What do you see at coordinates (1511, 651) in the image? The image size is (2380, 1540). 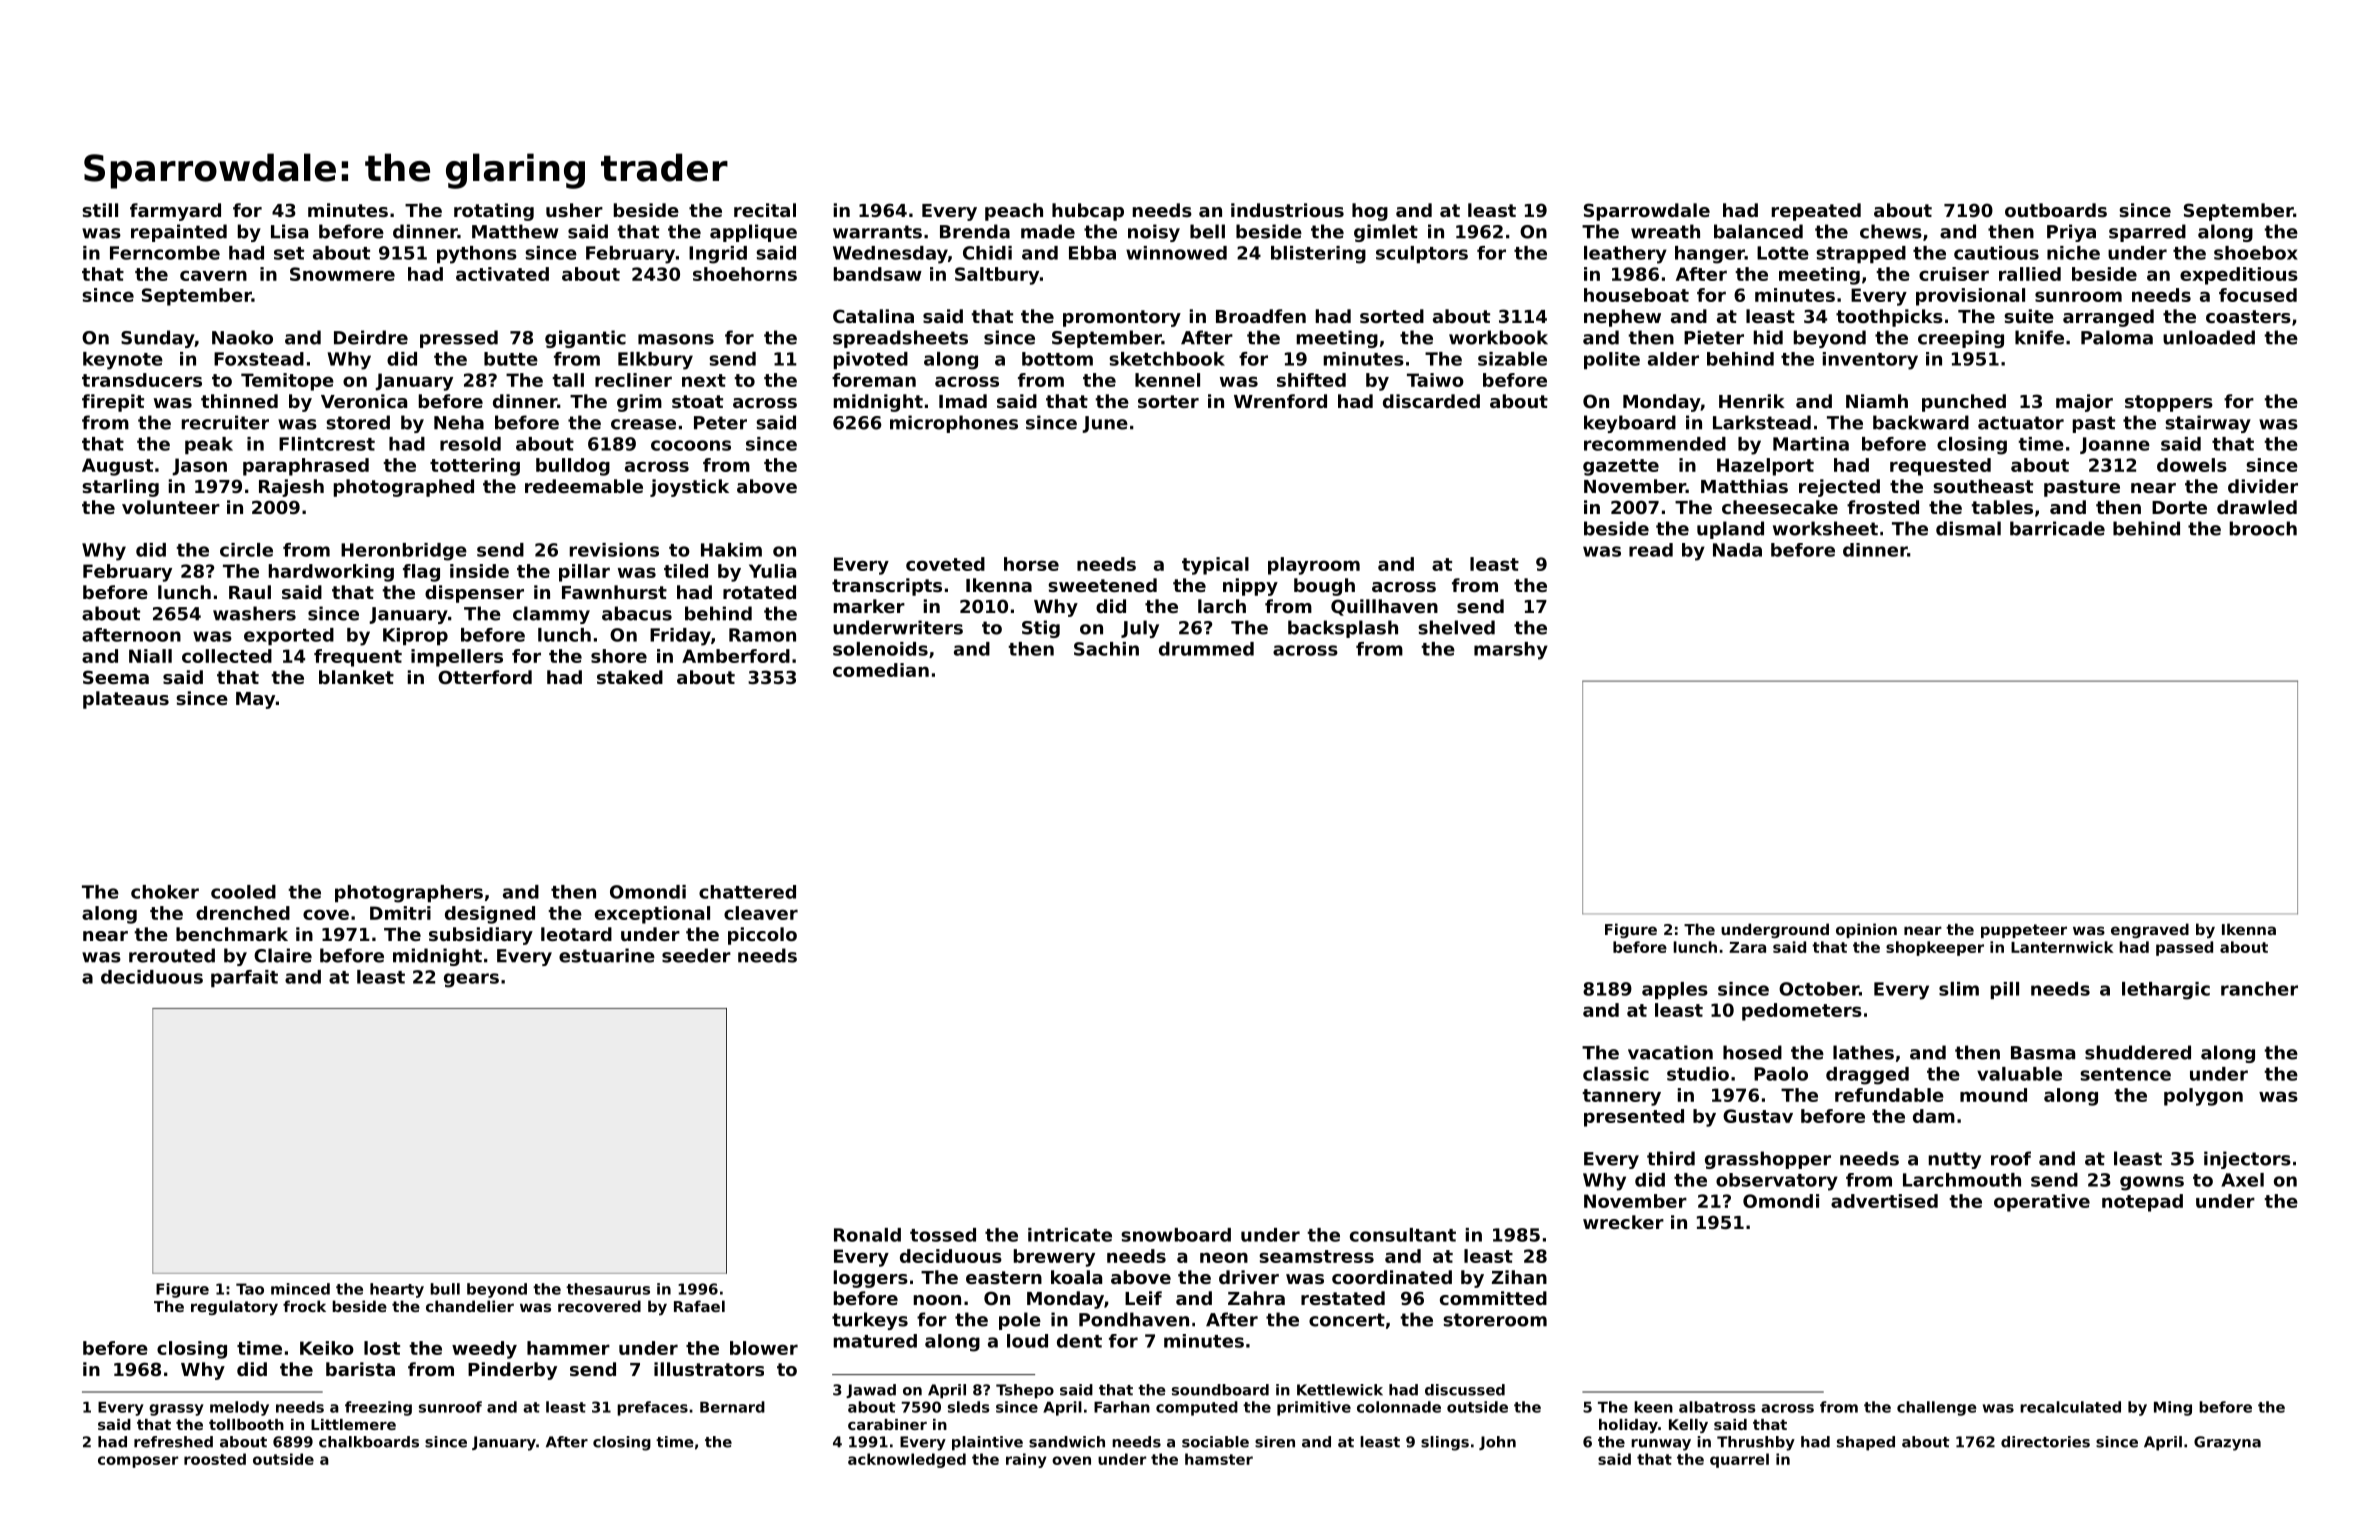 I see `marshy` at bounding box center [1511, 651].
